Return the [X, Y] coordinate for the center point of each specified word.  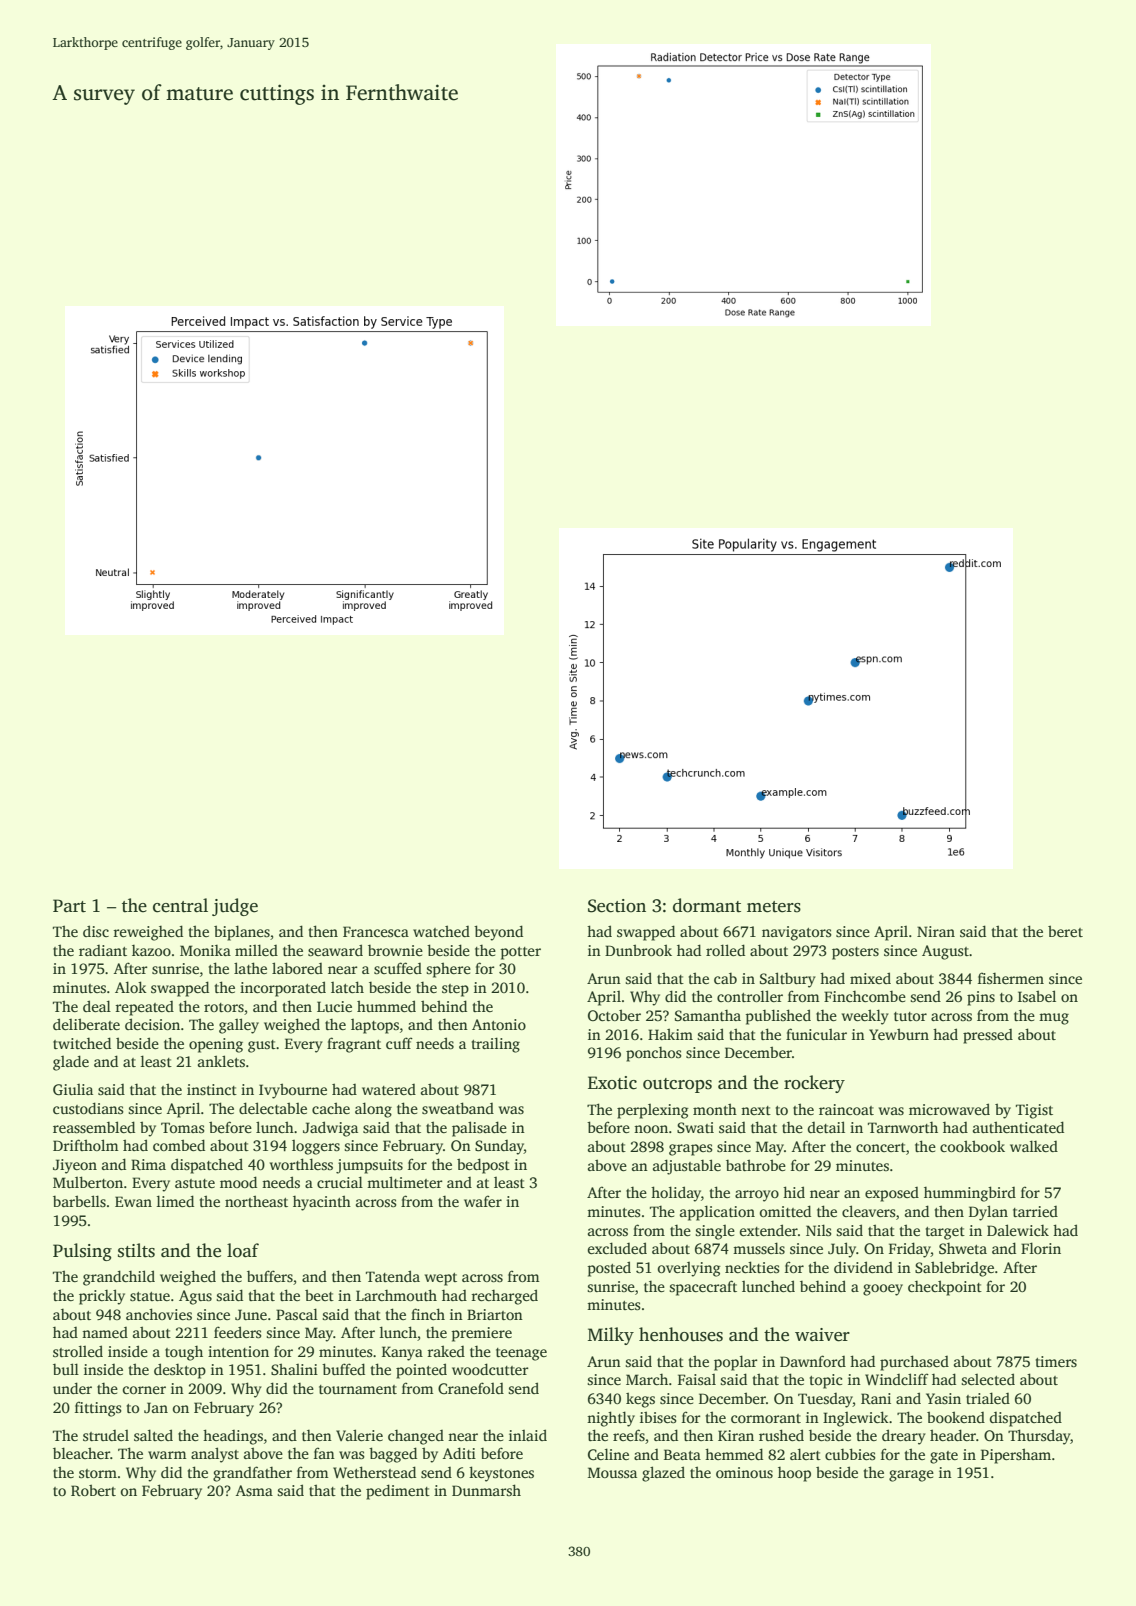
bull [66, 1369]
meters [774, 907]
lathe [250, 968]
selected [988, 1379]
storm [98, 1473]
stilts [136, 1250]
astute [195, 1183]
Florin [1041, 1248]
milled [256, 950]
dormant [707, 905]
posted [609, 1269]
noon [651, 1129]
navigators [797, 933]
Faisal [697, 1379]
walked [1034, 1146]
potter [521, 953]
